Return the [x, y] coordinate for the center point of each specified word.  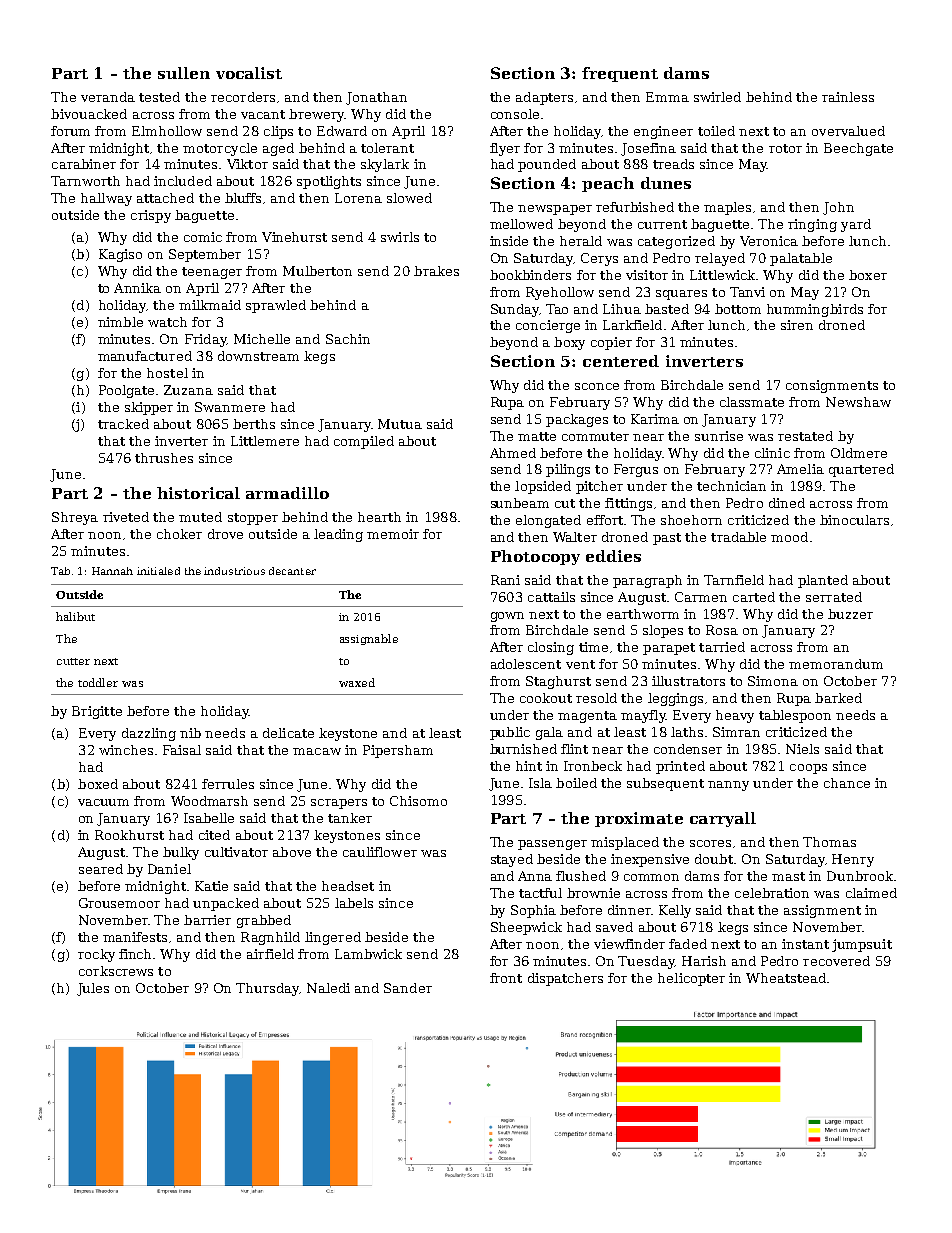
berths [254, 424]
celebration [772, 893]
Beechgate [858, 149]
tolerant [387, 148]
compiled [364, 442]
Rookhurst [129, 835]
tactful [540, 893]
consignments [832, 386]
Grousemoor [119, 903]
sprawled [276, 306]
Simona [773, 681]
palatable [801, 259]
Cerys [599, 259]
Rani [505, 580]
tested [159, 97]
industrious [234, 571]
